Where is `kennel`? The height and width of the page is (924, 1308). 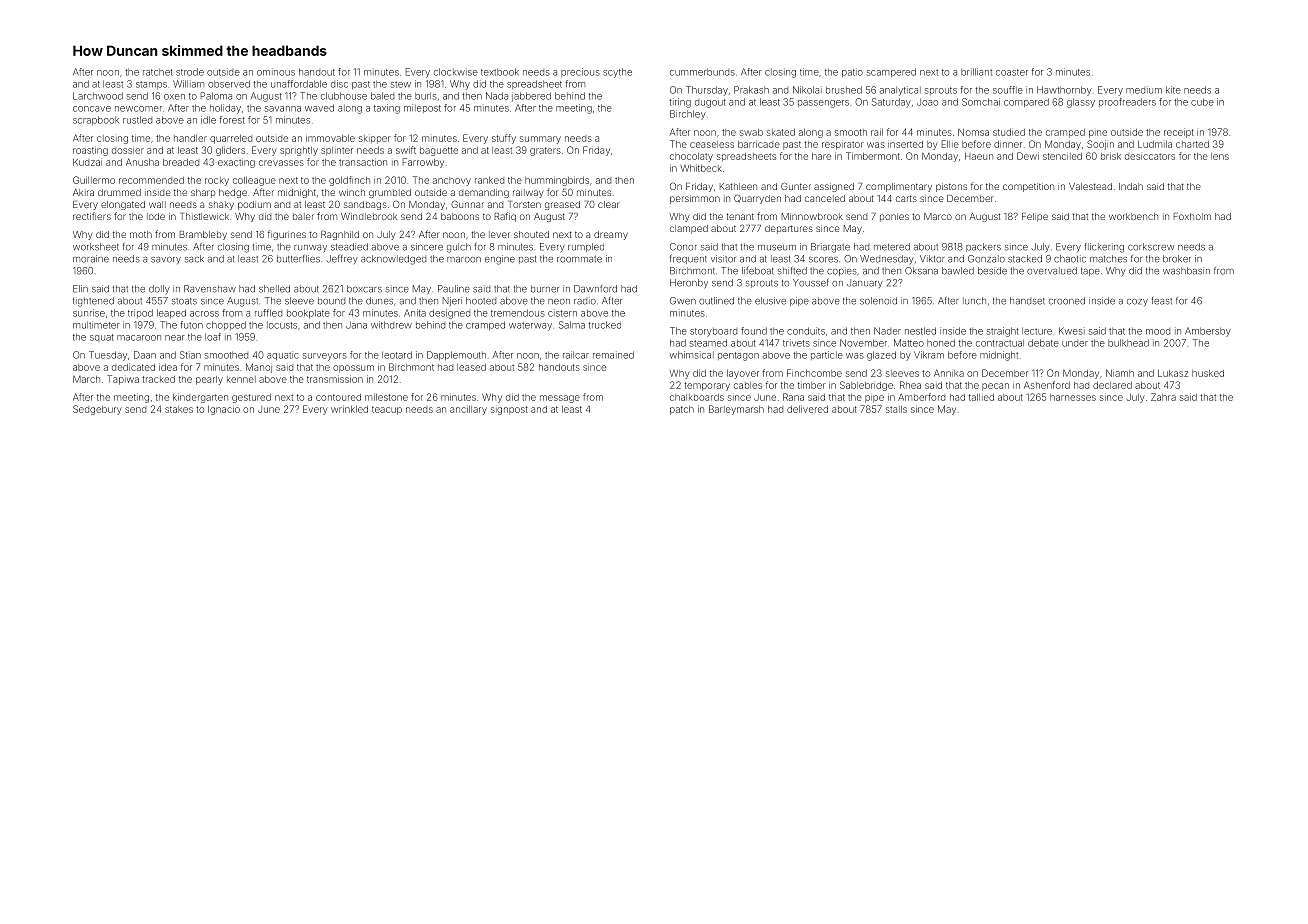
kennel is located at coordinates (241, 379).
